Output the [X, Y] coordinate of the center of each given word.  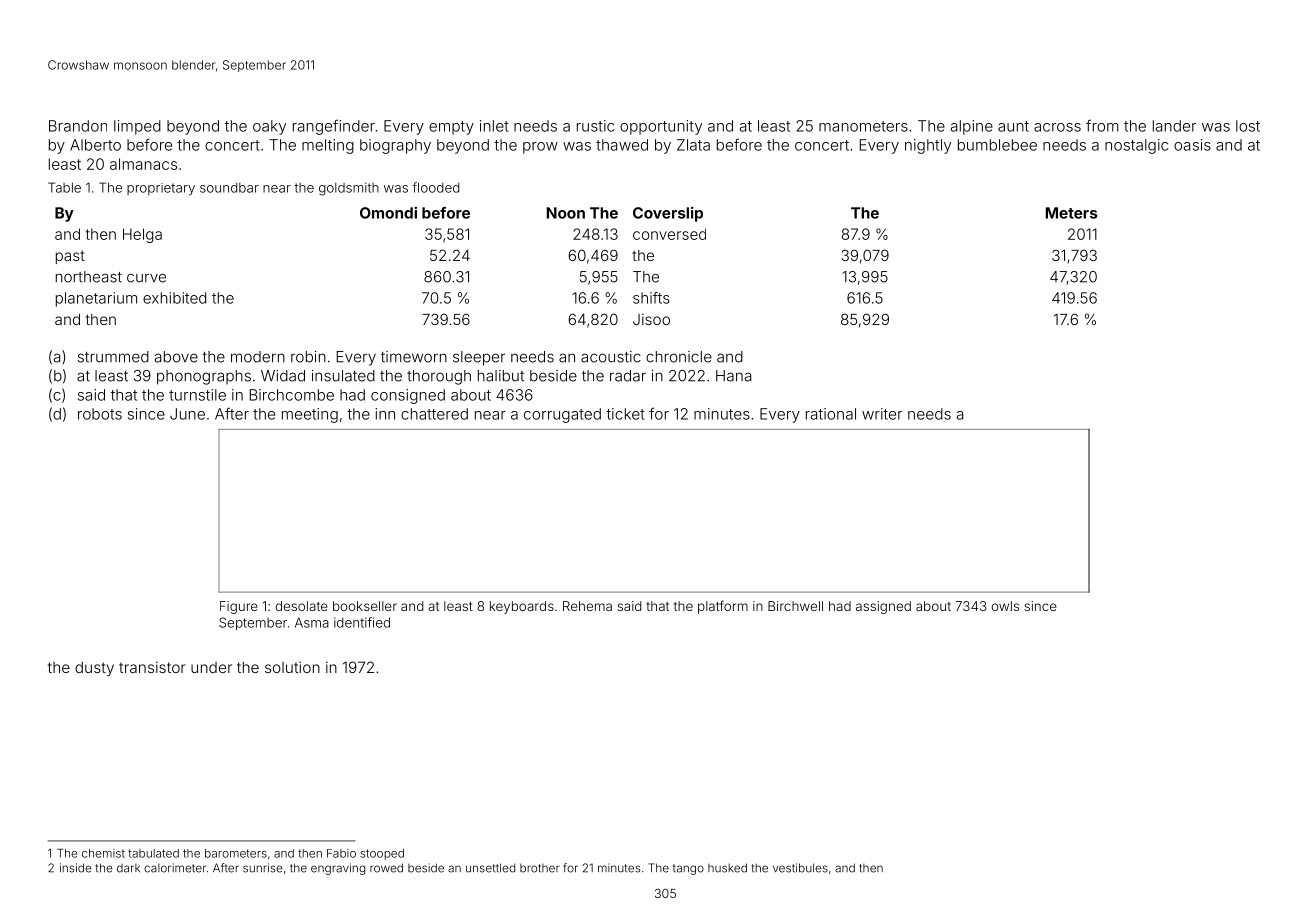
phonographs [204, 377]
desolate [302, 606]
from [1102, 125]
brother [539, 868]
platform [723, 607]
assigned [883, 607]
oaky [269, 127]
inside [76, 868]
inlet [494, 126]
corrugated [562, 415]
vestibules [800, 868]
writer [882, 414]
